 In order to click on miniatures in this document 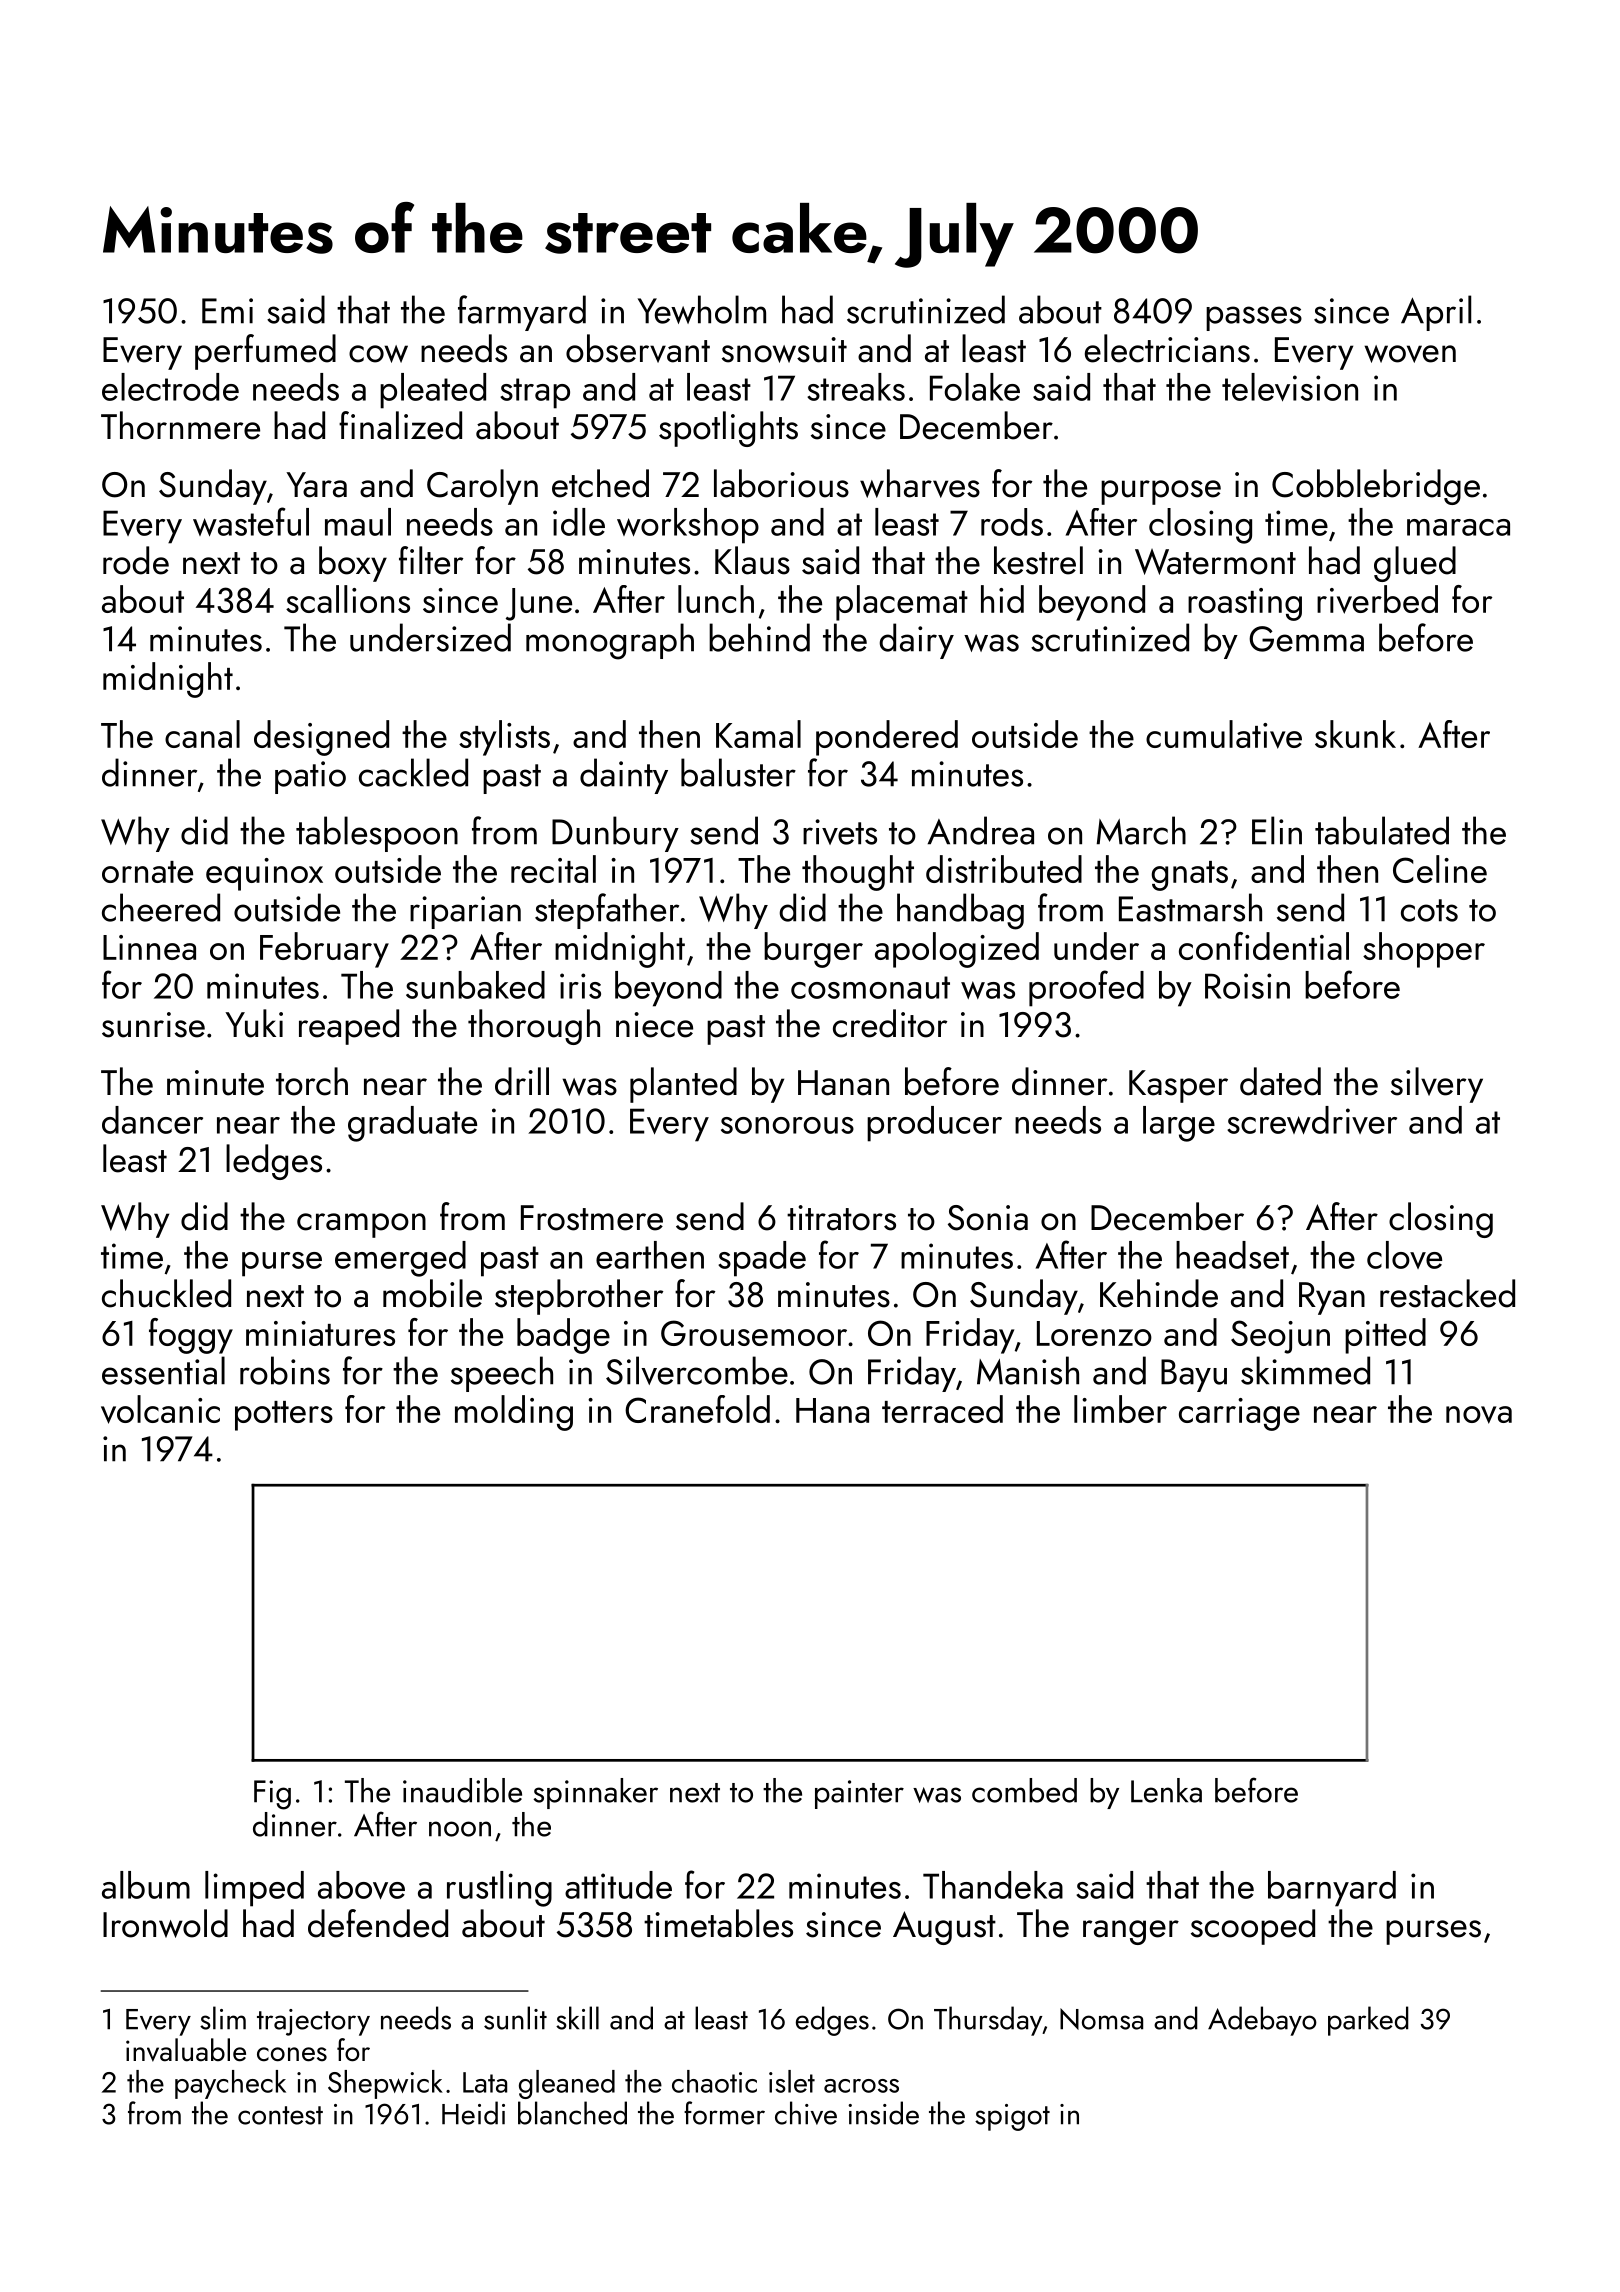, I will do `click(320, 1333)`.
